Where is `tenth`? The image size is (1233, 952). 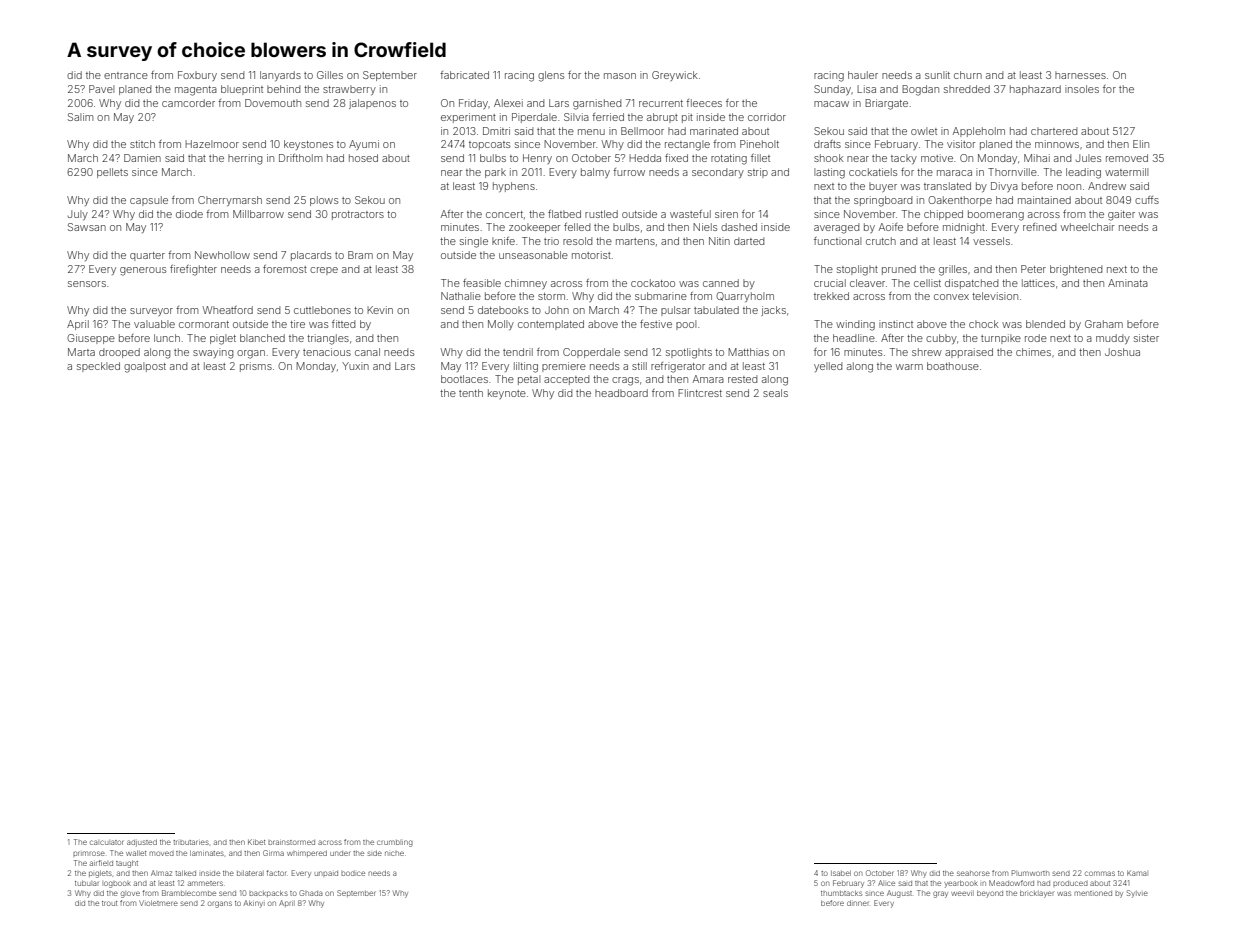 tenth is located at coordinates (471, 393).
